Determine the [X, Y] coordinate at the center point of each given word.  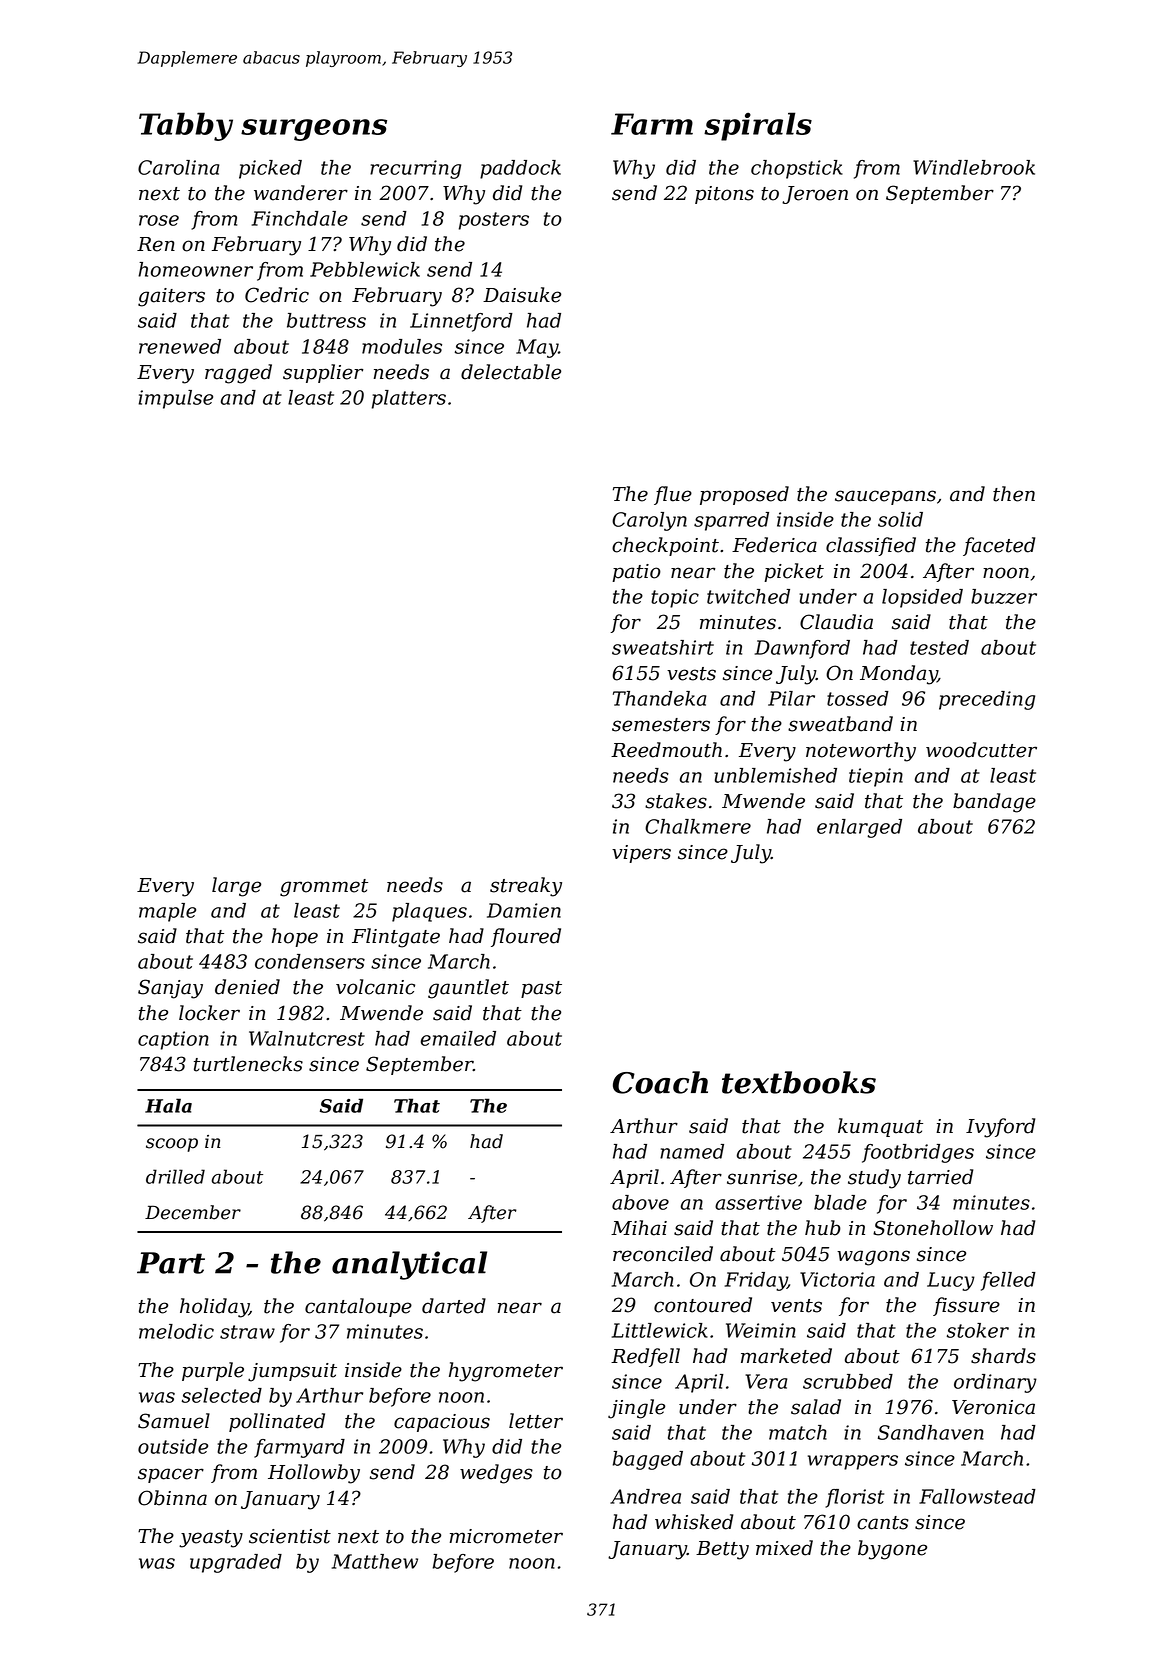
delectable [511, 372]
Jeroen [815, 195]
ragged [238, 374]
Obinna [172, 1498]
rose [159, 220]
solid [900, 519]
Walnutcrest [307, 1038]
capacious [442, 1423]
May [537, 348]
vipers [641, 854]
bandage [994, 803]
